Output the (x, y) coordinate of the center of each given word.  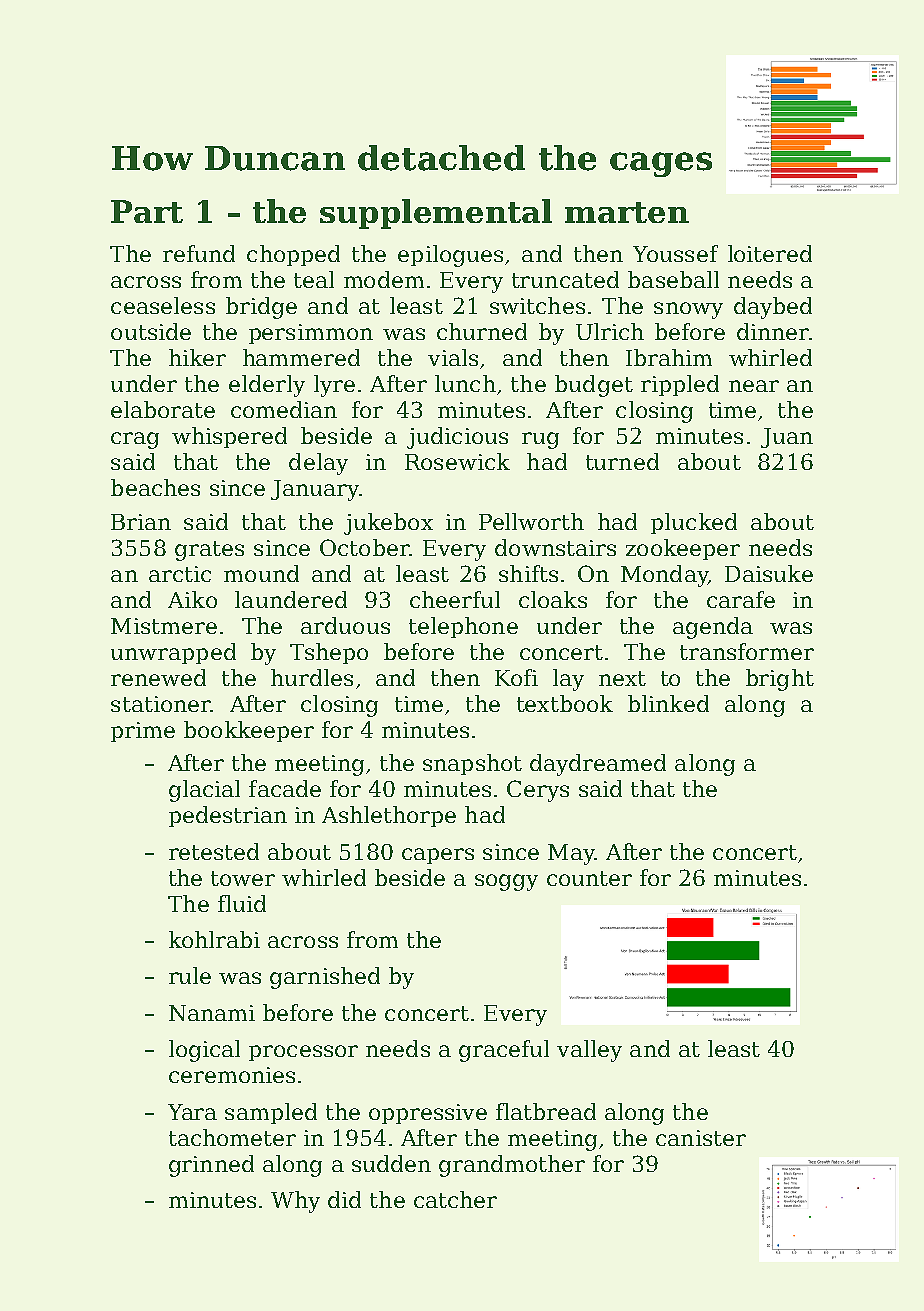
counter (589, 878)
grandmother (512, 1166)
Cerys (538, 791)
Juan (787, 438)
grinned (211, 1166)
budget (594, 386)
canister (701, 1138)
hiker (197, 357)
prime (143, 732)
